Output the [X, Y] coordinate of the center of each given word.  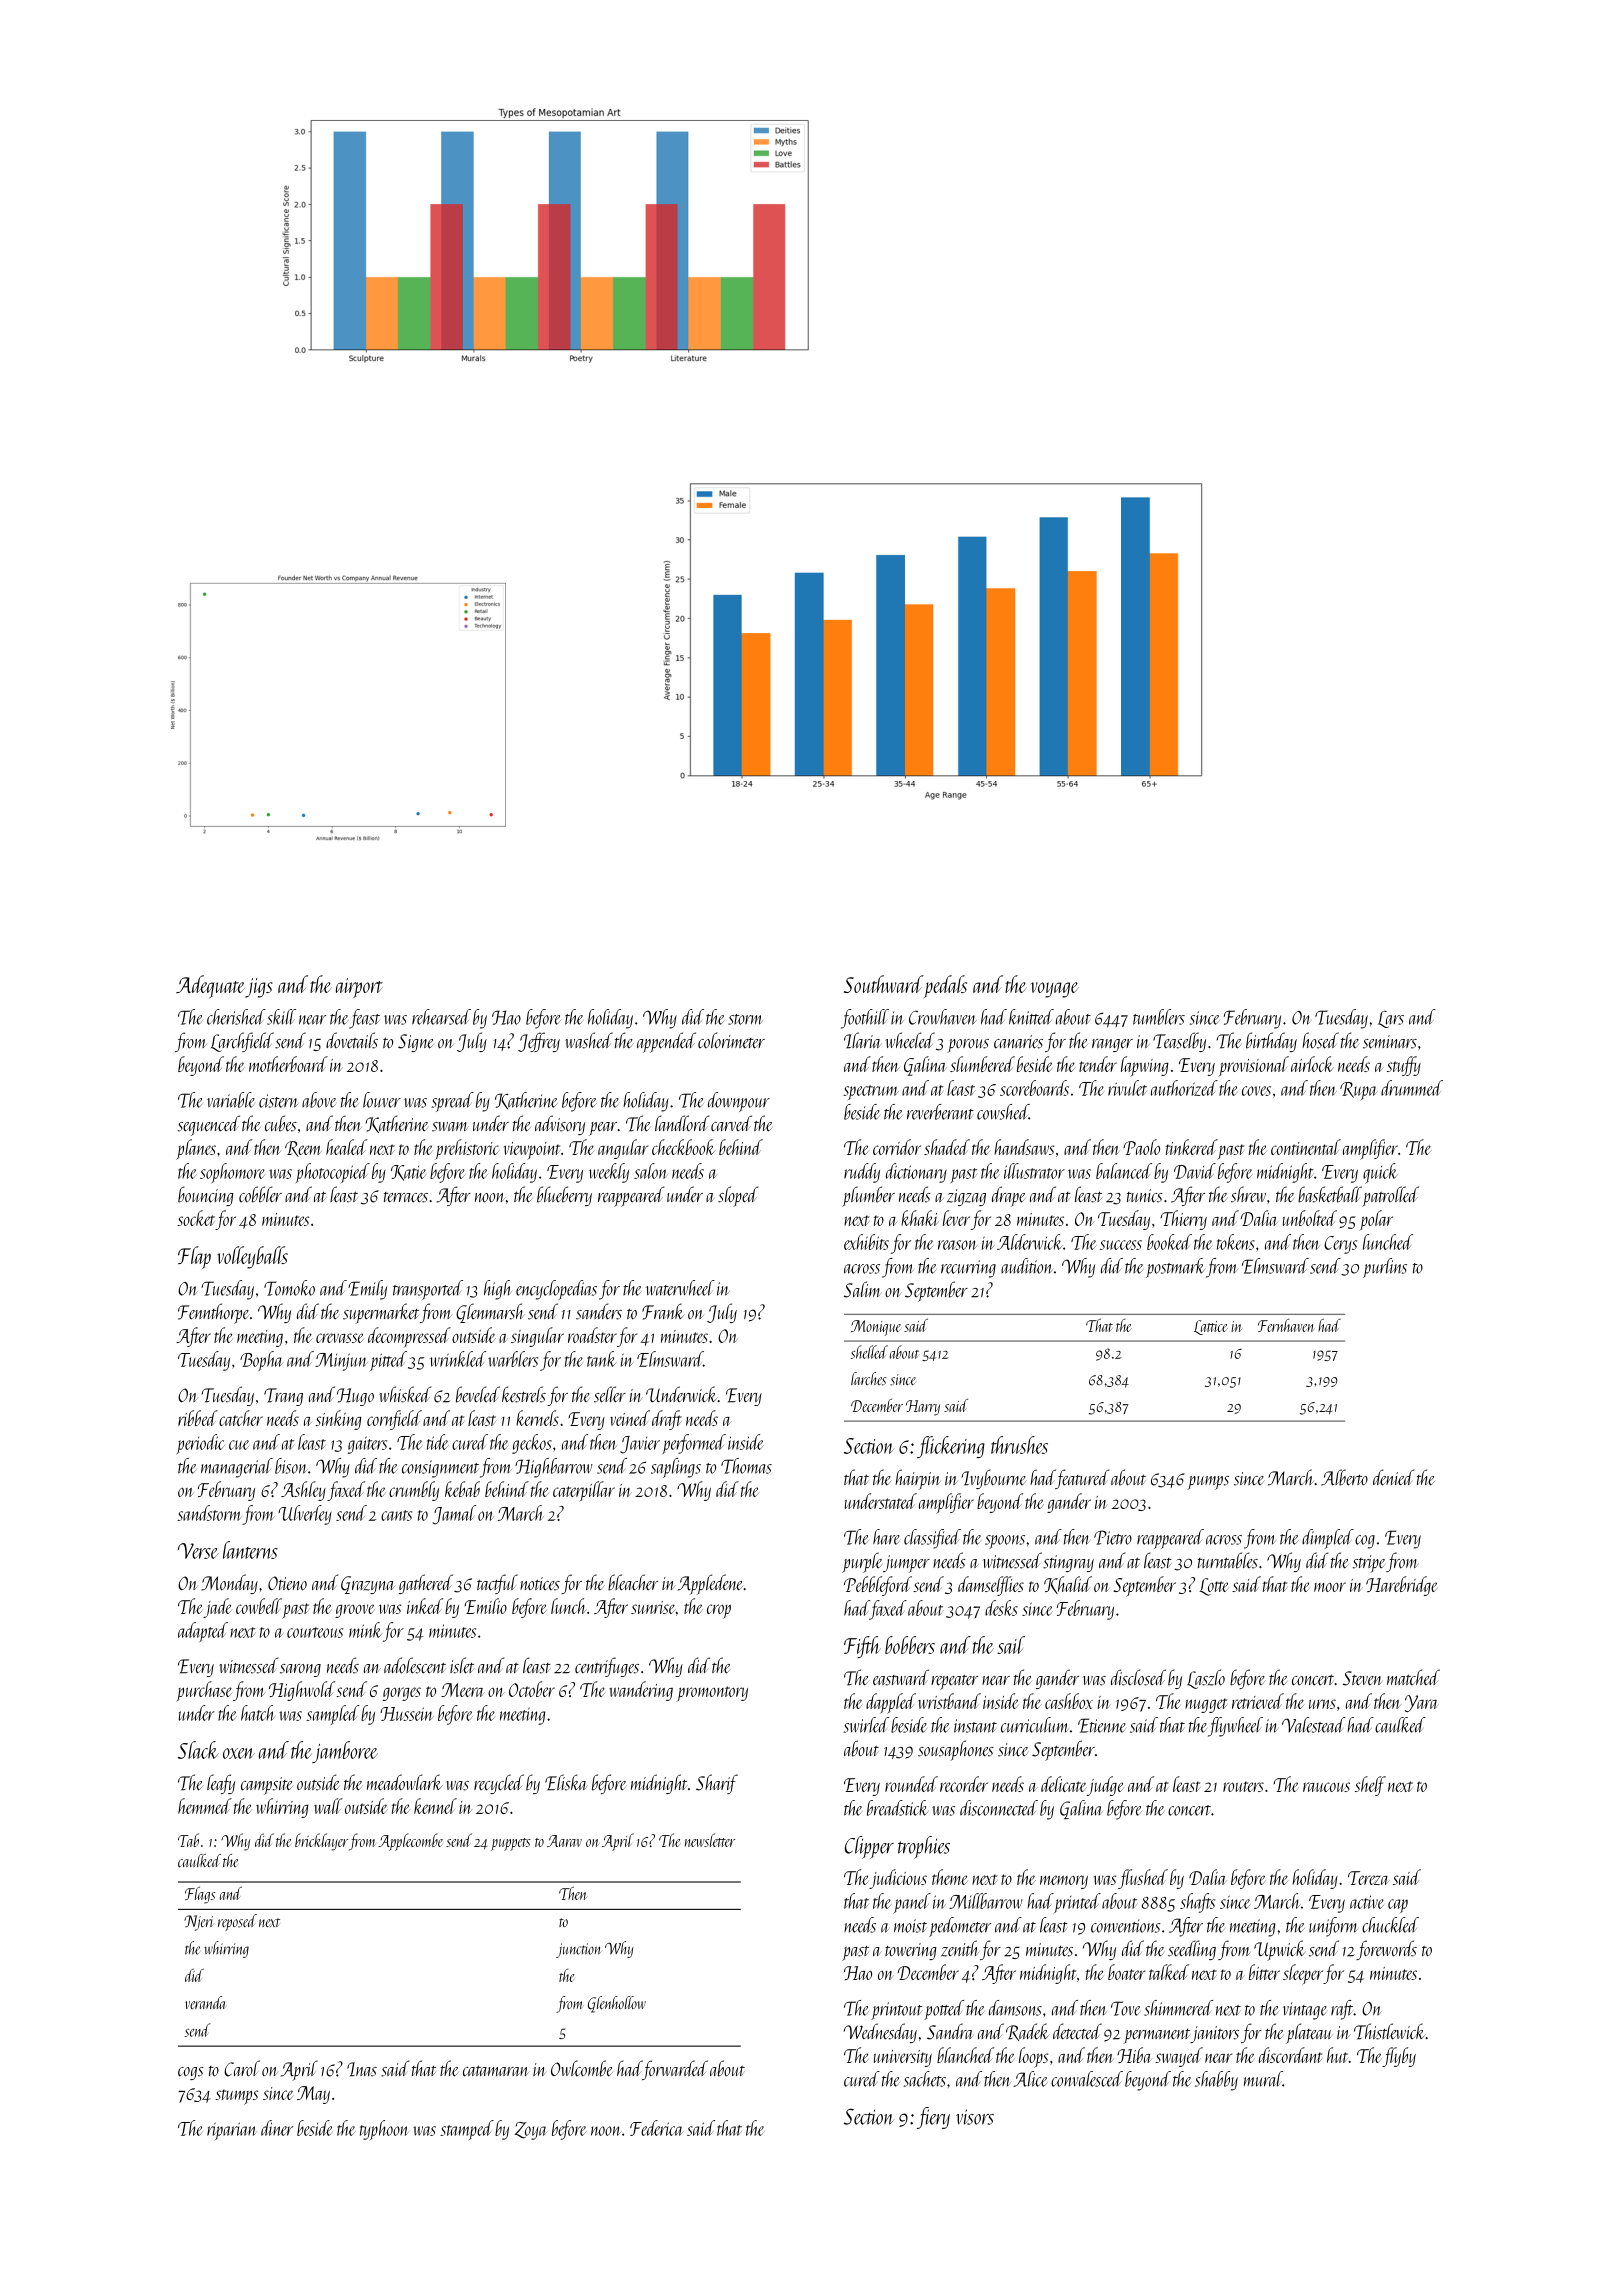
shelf [1370, 1786]
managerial [237, 1468]
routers [1243, 1786]
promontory [712, 1693]
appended [666, 1042]
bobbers [910, 1645]
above [319, 1100]
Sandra [950, 2031]
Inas [362, 2069]
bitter [1264, 1972]
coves [1256, 1091]
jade [217, 1608]
